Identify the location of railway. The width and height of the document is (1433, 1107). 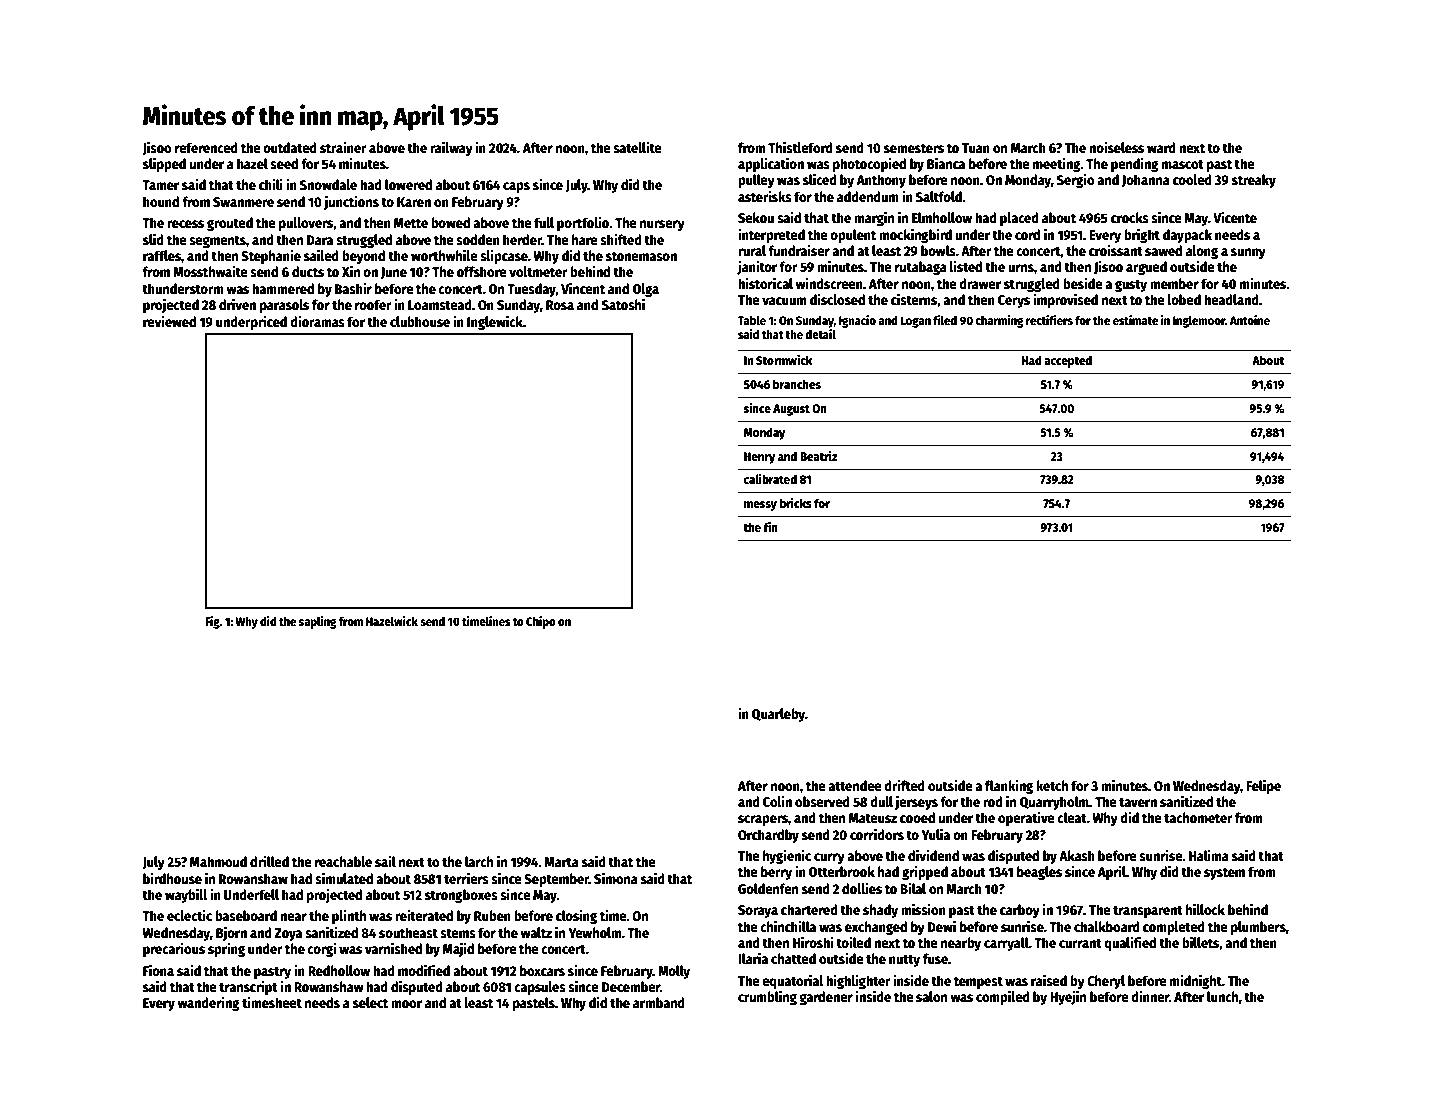
(451, 148).
